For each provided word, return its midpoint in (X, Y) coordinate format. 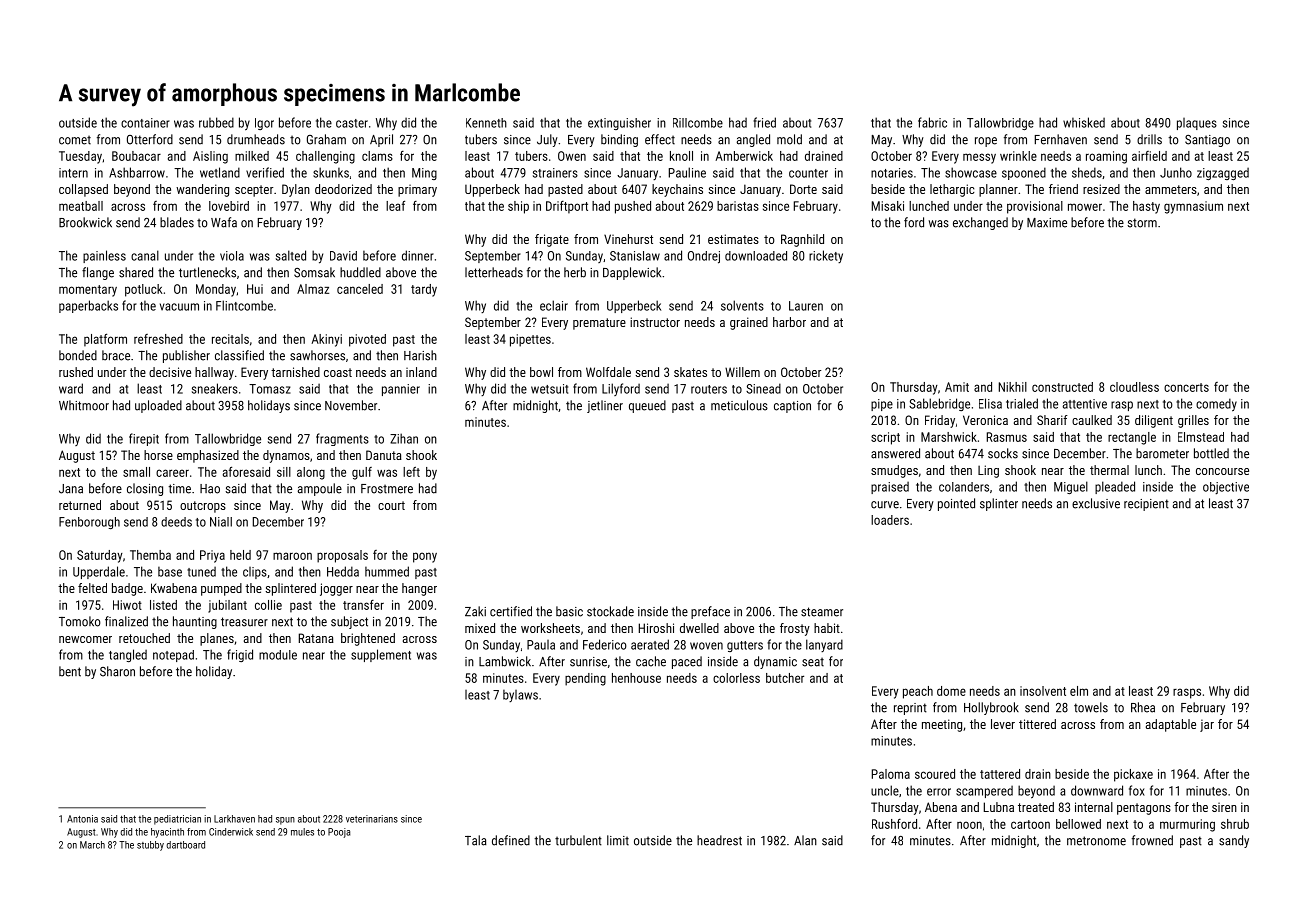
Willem (742, 372)
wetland (220, 172)
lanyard (824, 645)
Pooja (339, 833)
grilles (1193, 421)
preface (710, 612)
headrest (719, 840)
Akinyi (326, 340)
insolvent (1043, 691)
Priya (212, 556)
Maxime (1047, 223)
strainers (555, 173)
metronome (1096, 841)
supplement (381, 655)
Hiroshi (656, 628)
